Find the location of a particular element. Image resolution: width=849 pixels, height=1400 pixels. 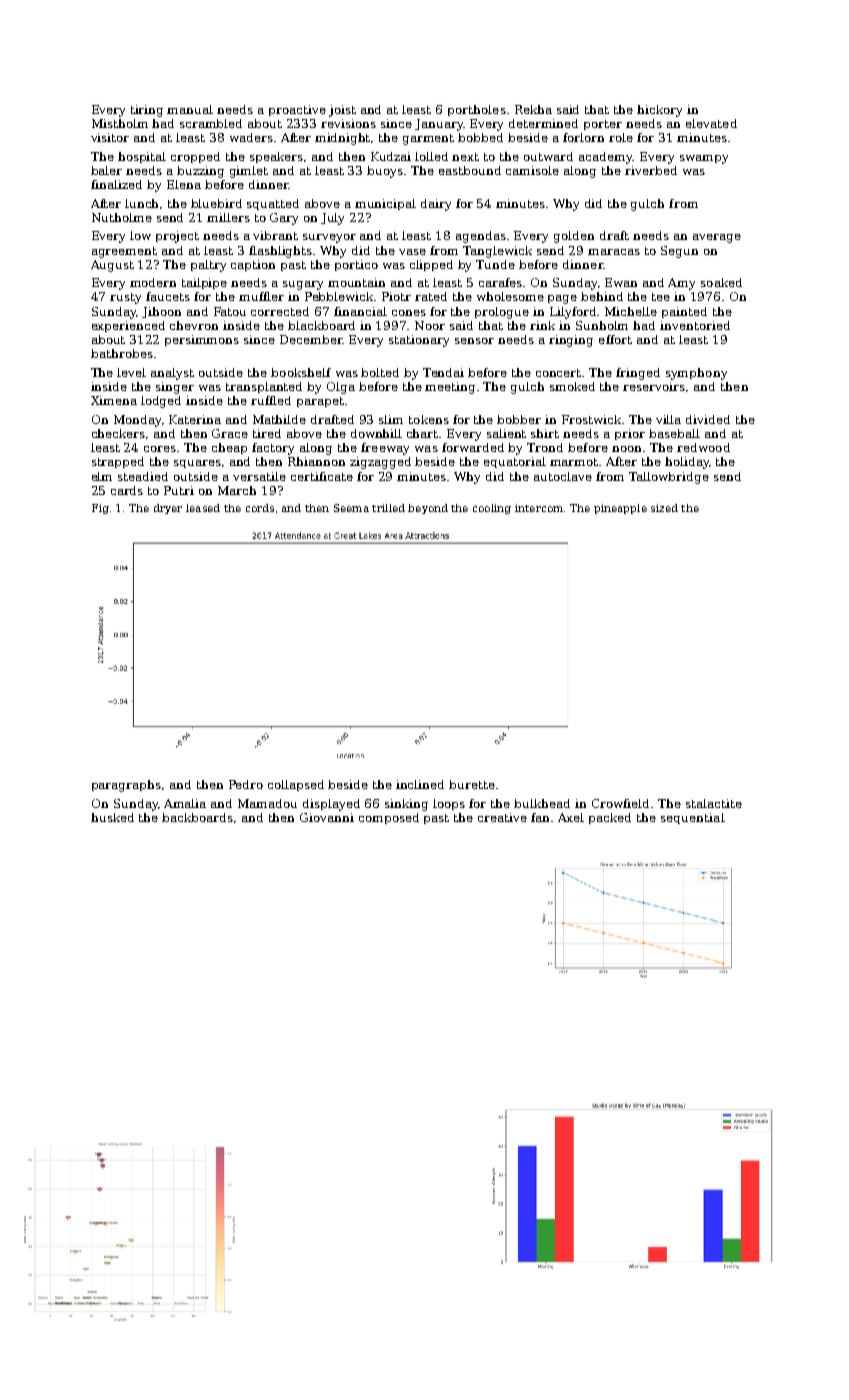

hickory is located at coordinates (659, 111).
